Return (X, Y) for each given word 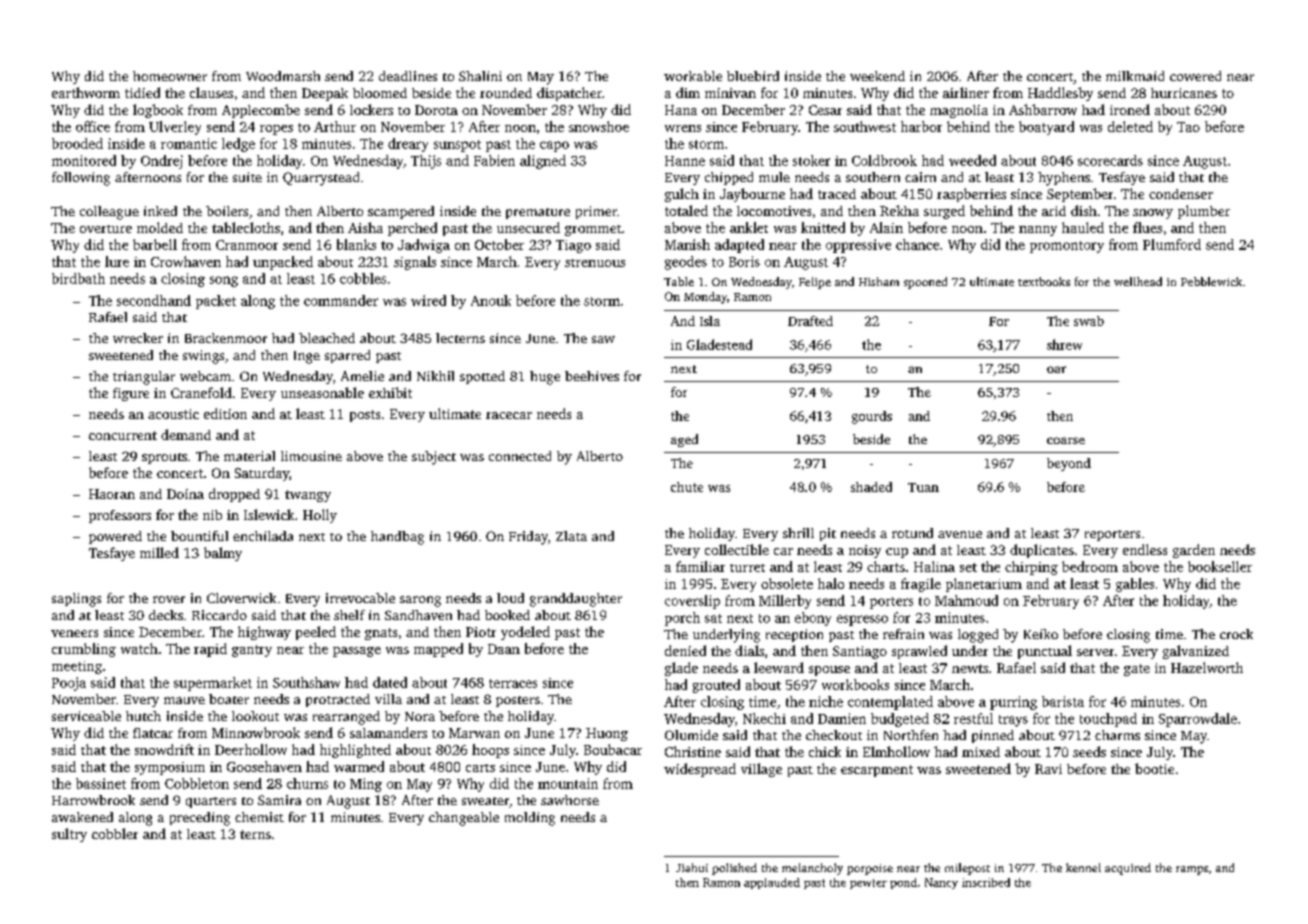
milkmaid (1135, 76)
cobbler (115, 833)
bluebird (753, 76)
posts (365, 416)
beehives (592, 376)
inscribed (986, 882)
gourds (872, 417)
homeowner (170, 76)
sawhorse (570, 800)
